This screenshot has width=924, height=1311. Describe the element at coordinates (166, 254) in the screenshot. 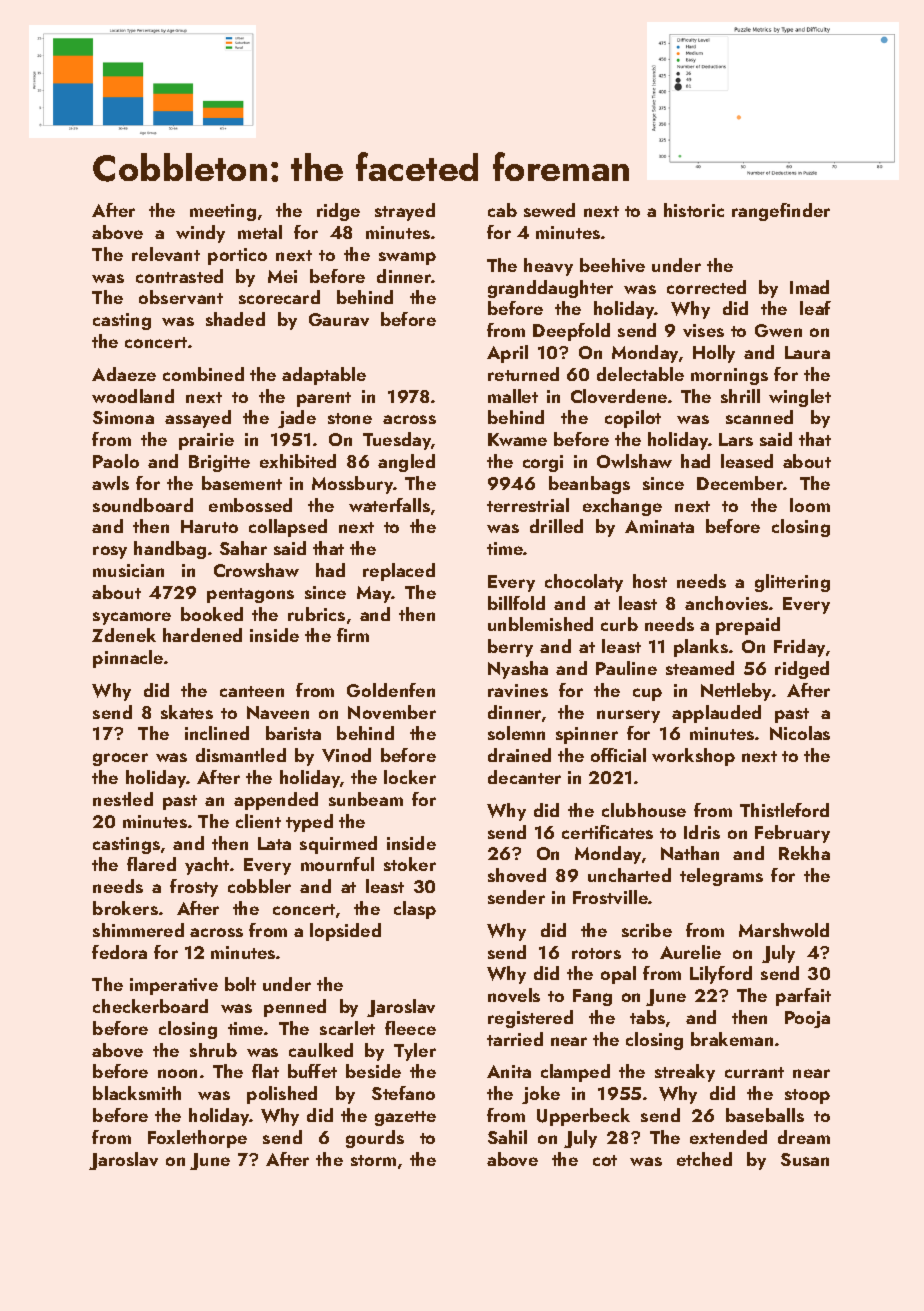

I see `relevant` at that location.
